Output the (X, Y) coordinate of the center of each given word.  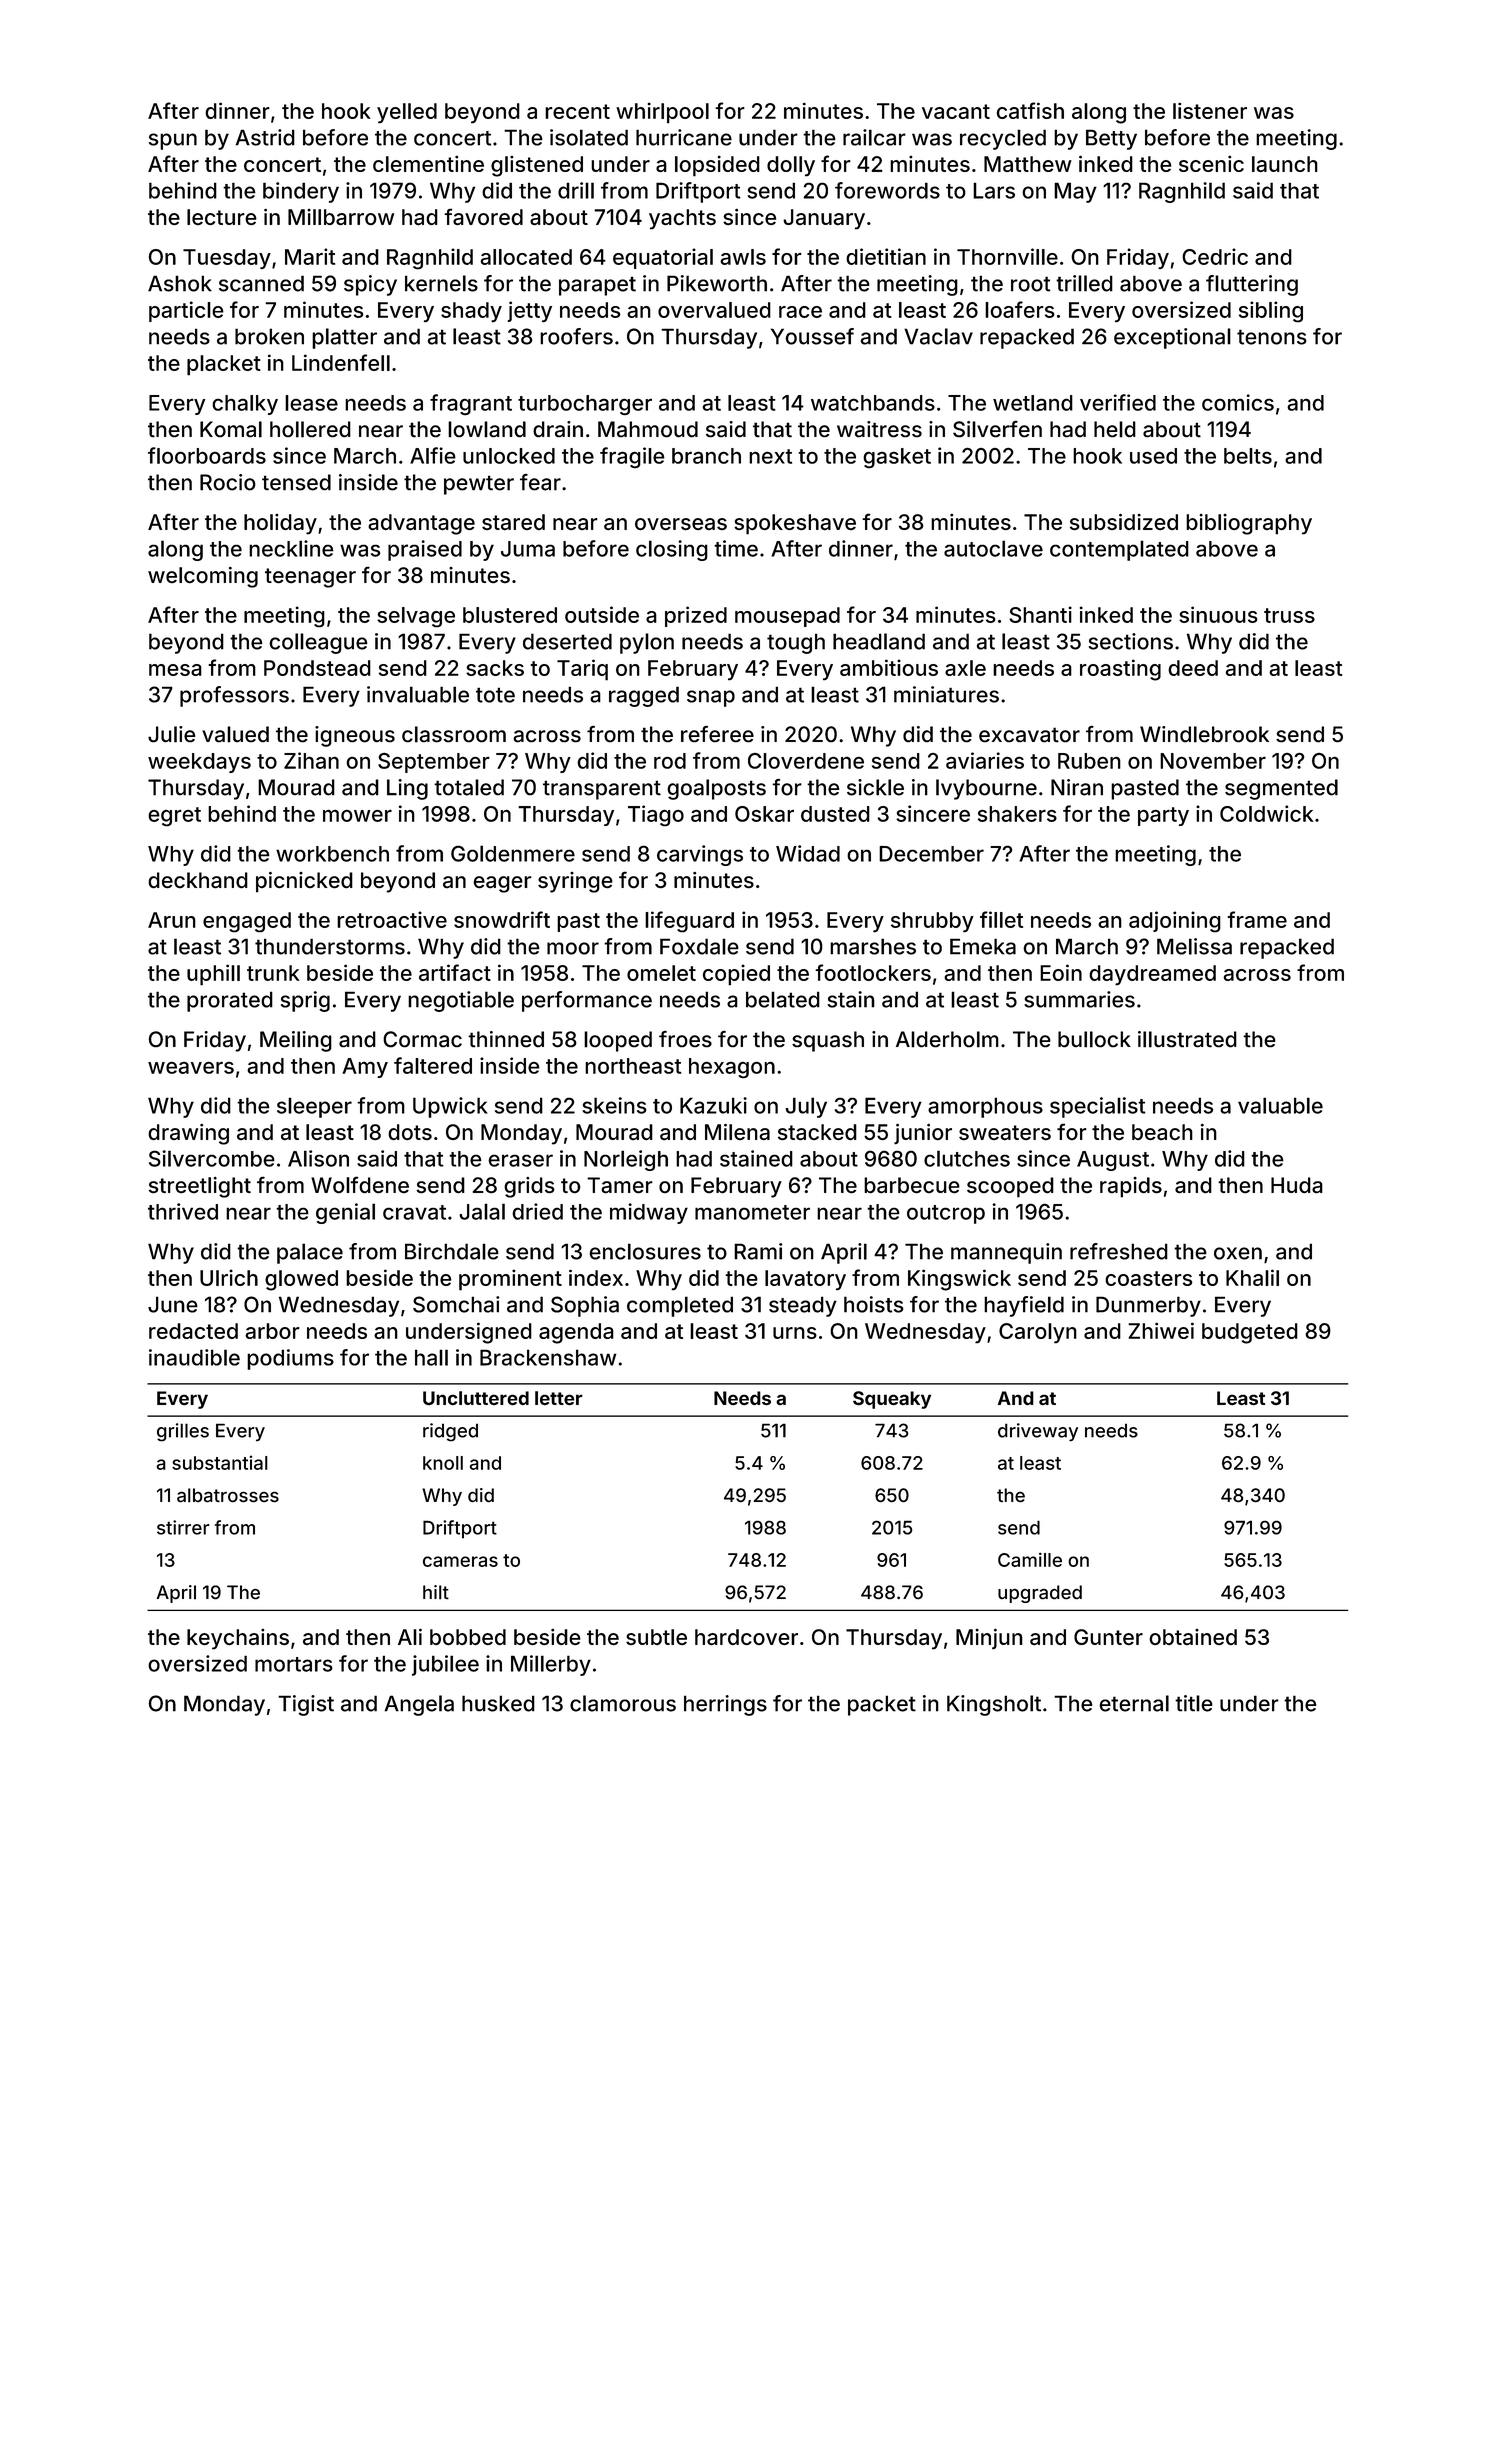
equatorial (663, 258)
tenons (1272, 337)
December (931, 853)
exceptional (1172, 338)
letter (559, 1398)
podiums (290, 1359)
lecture (222, 217)
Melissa (1194, 946)
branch (706, 456)
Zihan (311, 760)
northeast (633, 1066)
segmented (1281, 789)
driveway (1038, 1432)
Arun (172, 920)
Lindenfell (341, 362)
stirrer (183, 1527)
